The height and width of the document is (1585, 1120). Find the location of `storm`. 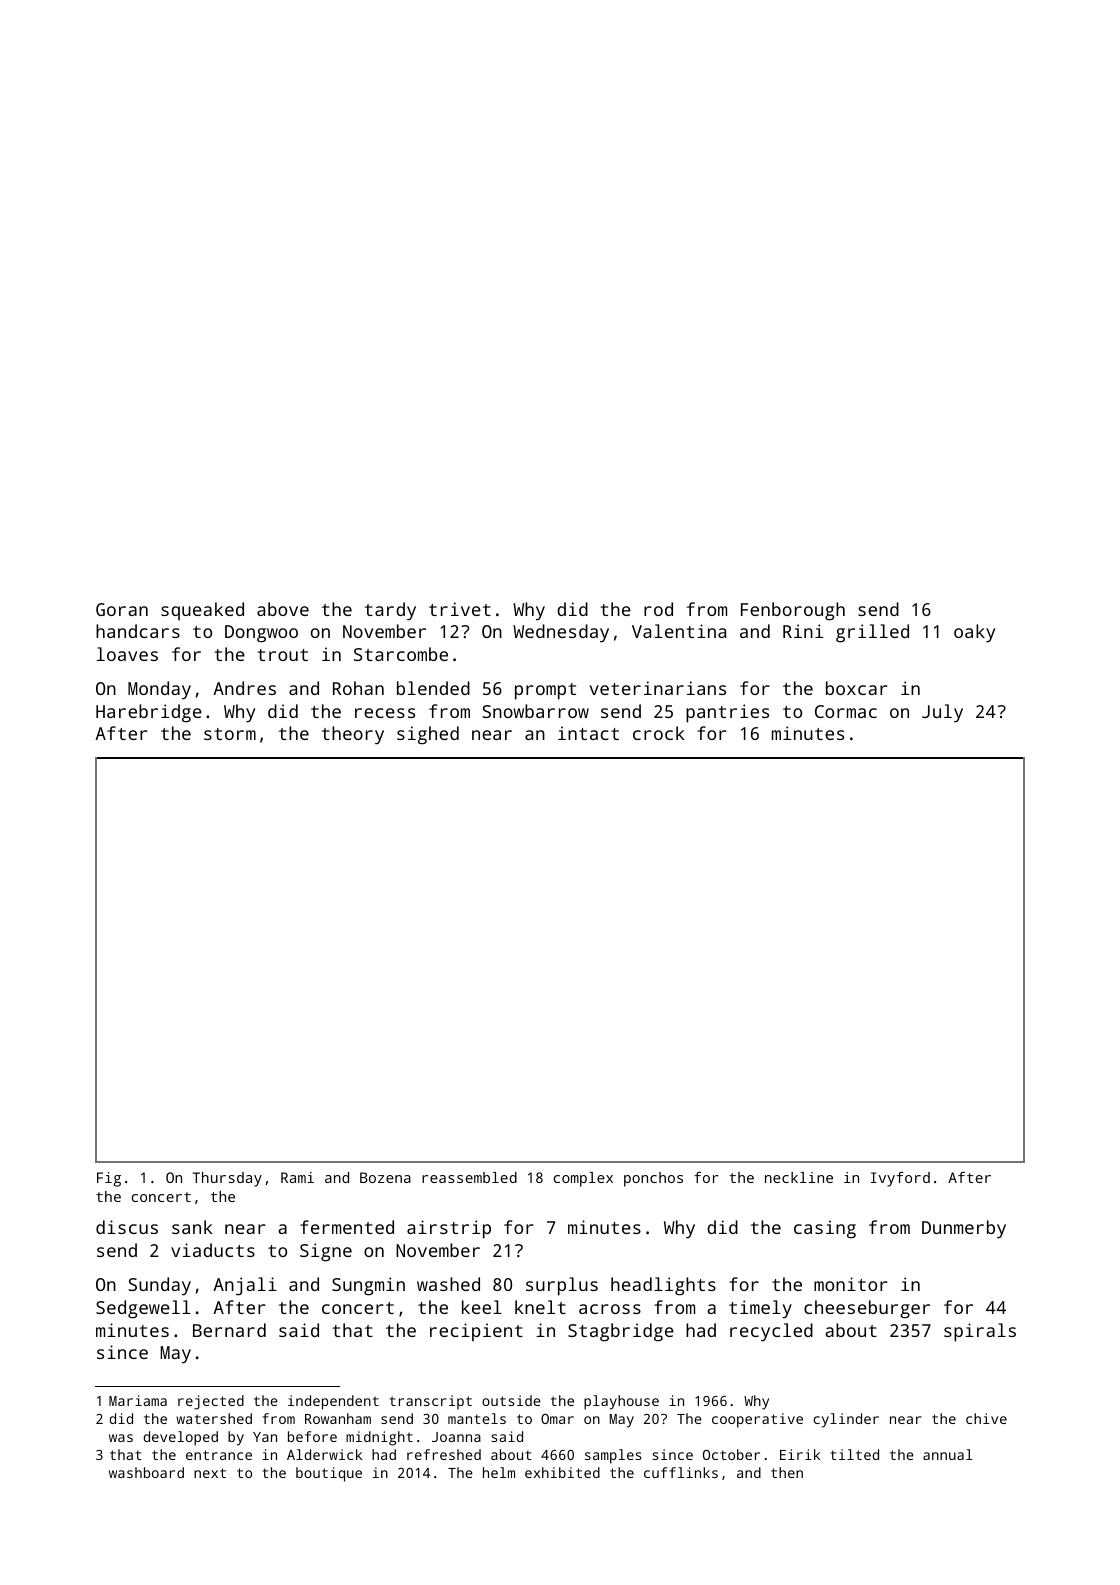

storm is located at coordinates (230, 734).
